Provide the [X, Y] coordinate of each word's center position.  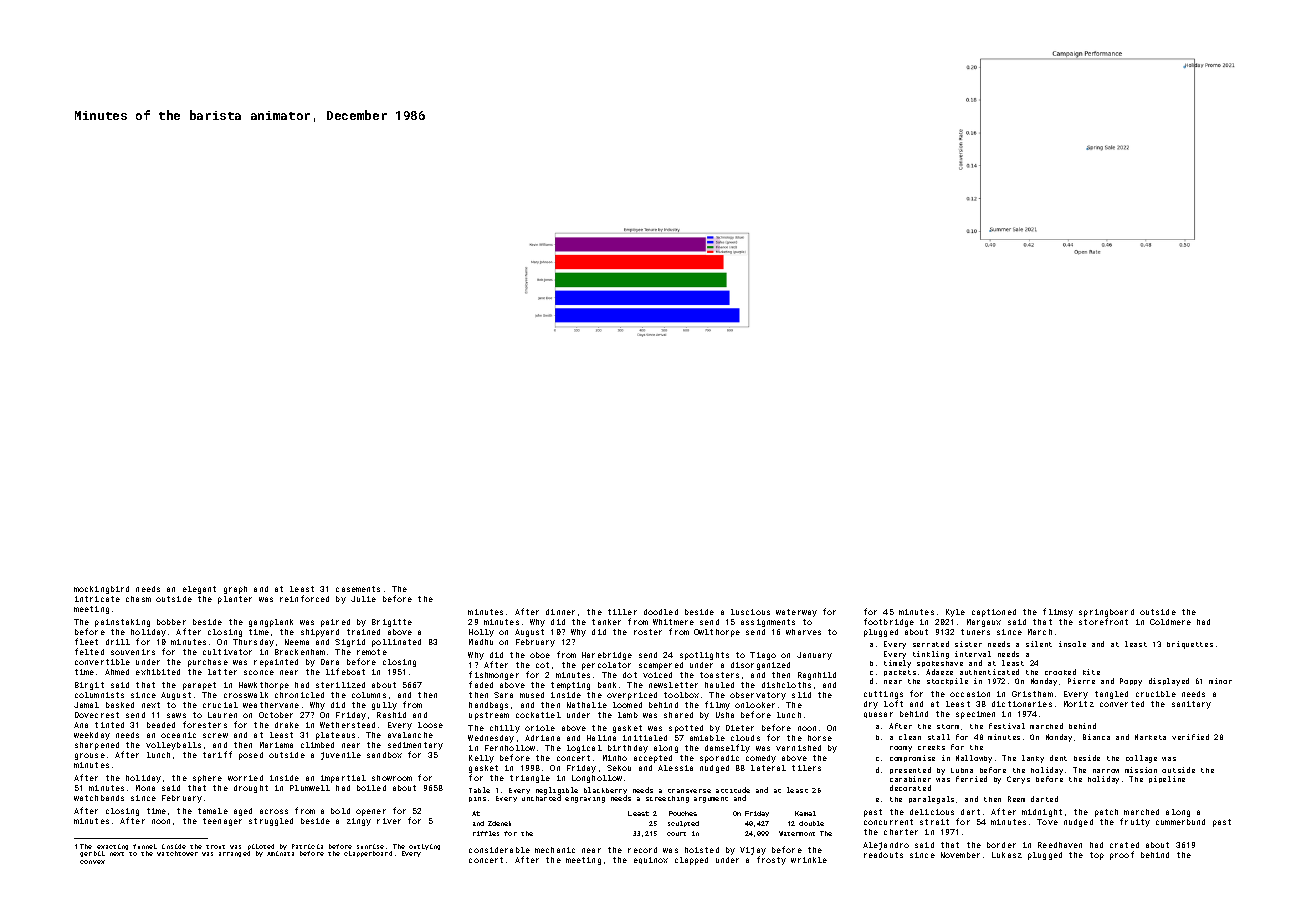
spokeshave [940, 664]
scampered [661, 666]
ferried [971, 779]
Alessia [675, 768]
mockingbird [101, 590]
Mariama [276, 745]
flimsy [1058, 612]
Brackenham [300, 652]
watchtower [177, 853]
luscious [750, 612]
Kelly [481, 759]
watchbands [99, 798]
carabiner [910, 779]
